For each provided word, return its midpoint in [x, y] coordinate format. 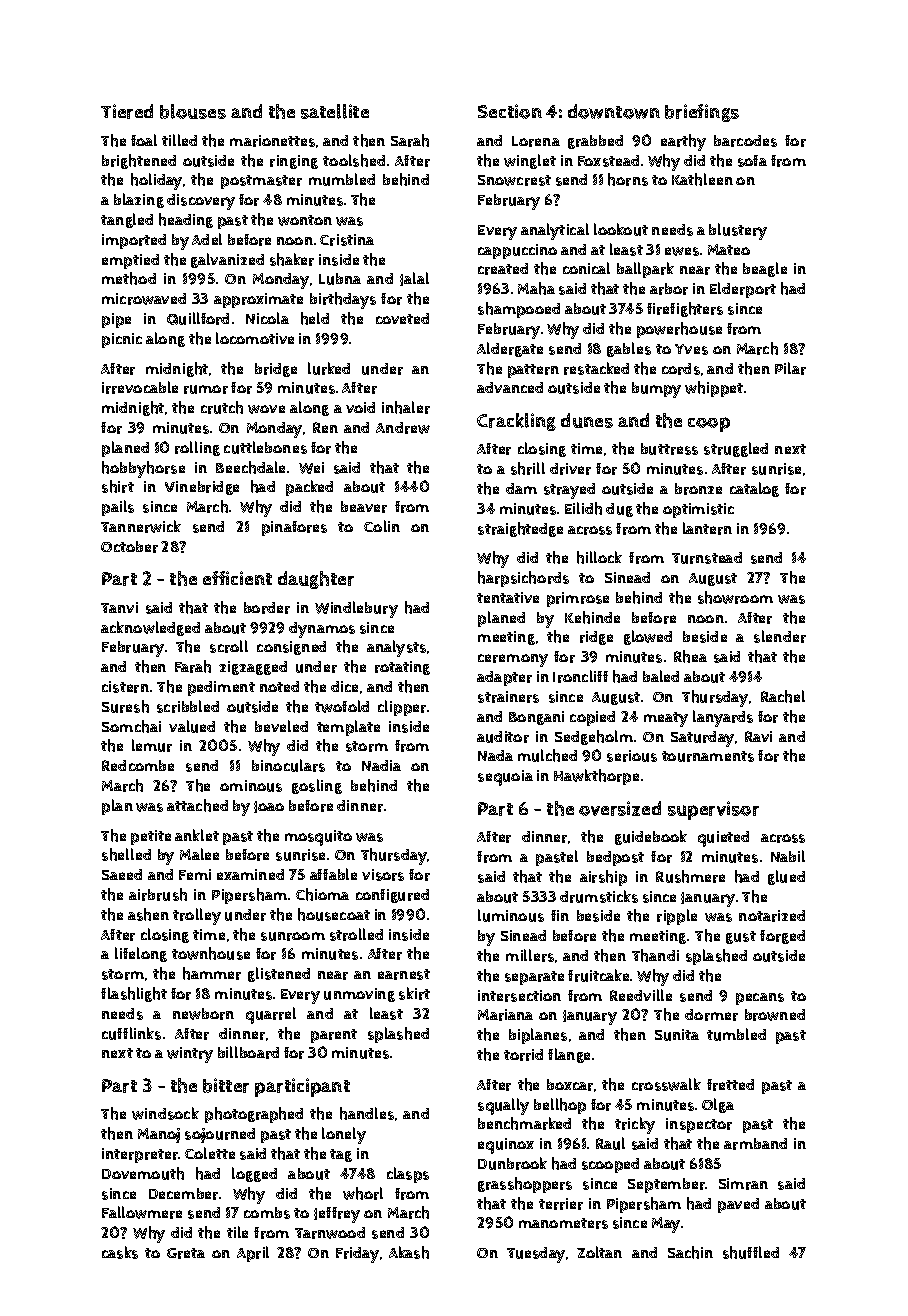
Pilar [790, 368]
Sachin [690, 1252]
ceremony [513, 660]
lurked [329, 368]
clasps [408, 1175]
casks [120, 1252]
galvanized [227, 260]
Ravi [758, 736]
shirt [118, 486]
